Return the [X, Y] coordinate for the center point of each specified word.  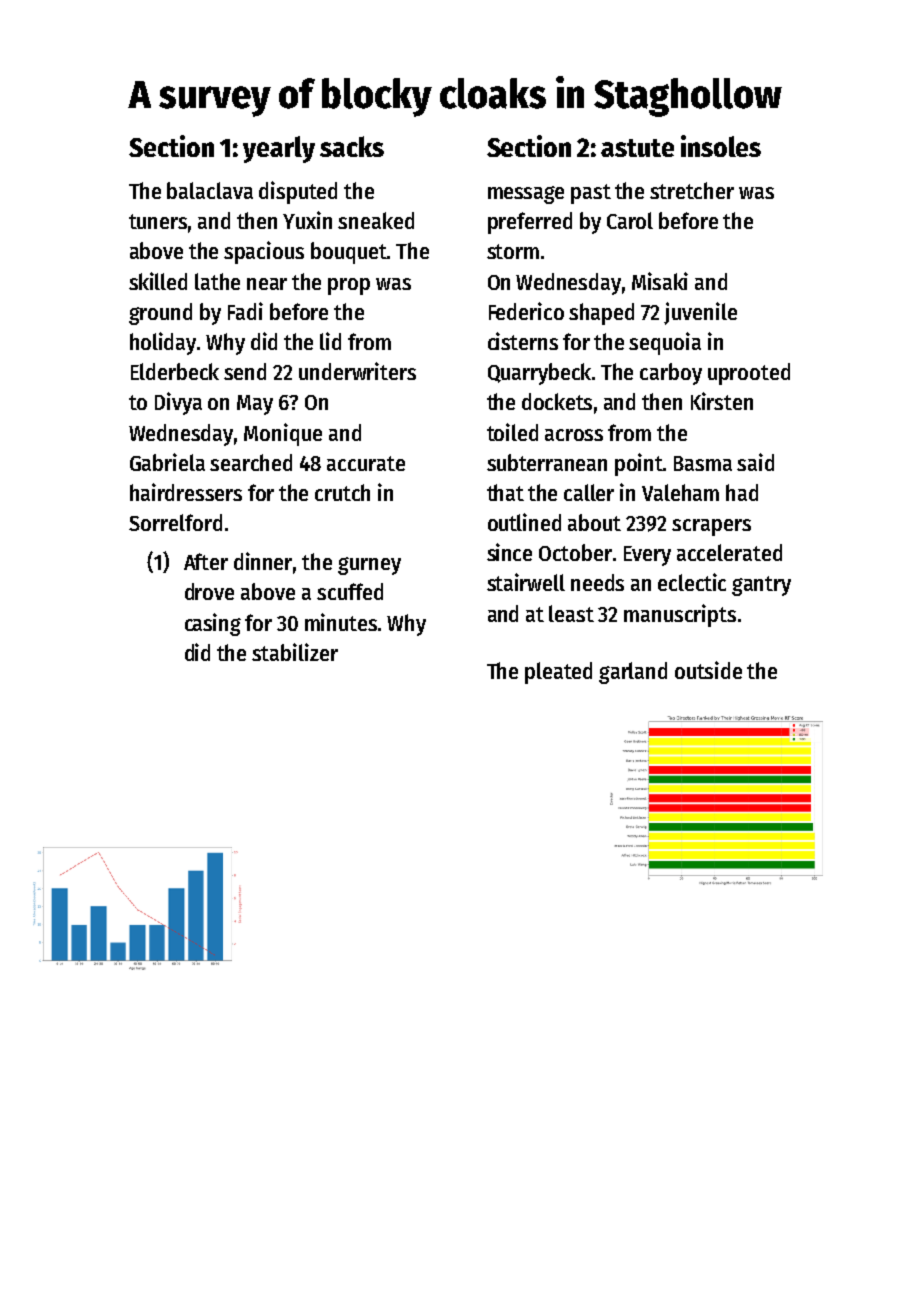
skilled [158, 281]
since [509, 552]
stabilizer [295, 652]
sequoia [665, 343]
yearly [279, 149]
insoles [721, 146]
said [755, 462]
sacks [352, 146]
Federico [526, 311]
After [206, 561]
